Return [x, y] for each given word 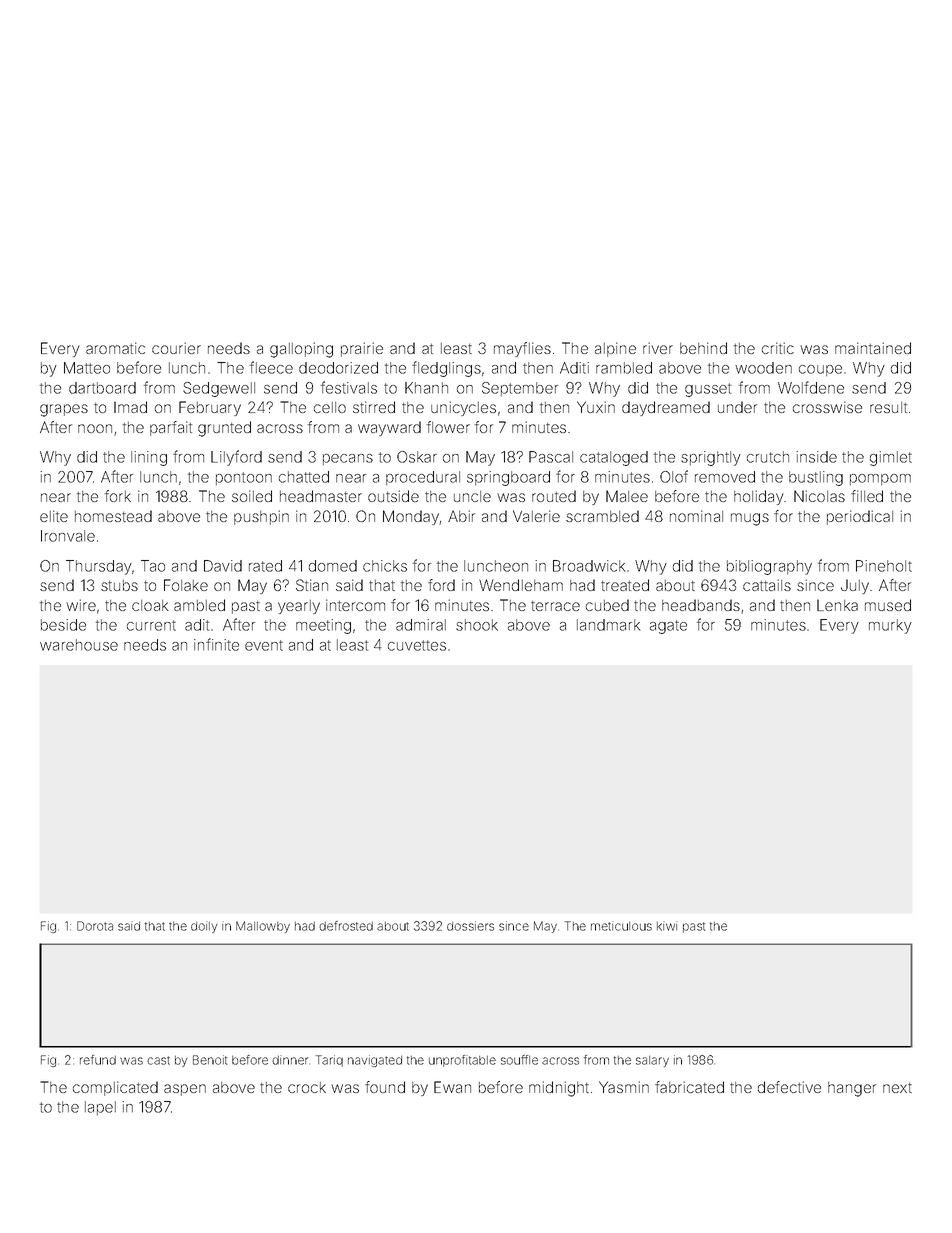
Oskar [417, 457]
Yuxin [596, 407]
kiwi [667, 926]
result [888, 407]
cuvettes [417, 645]
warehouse [79, 645]
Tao [153, 566]
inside [816, 457]
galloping [301, 350]
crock [307, 1087]
